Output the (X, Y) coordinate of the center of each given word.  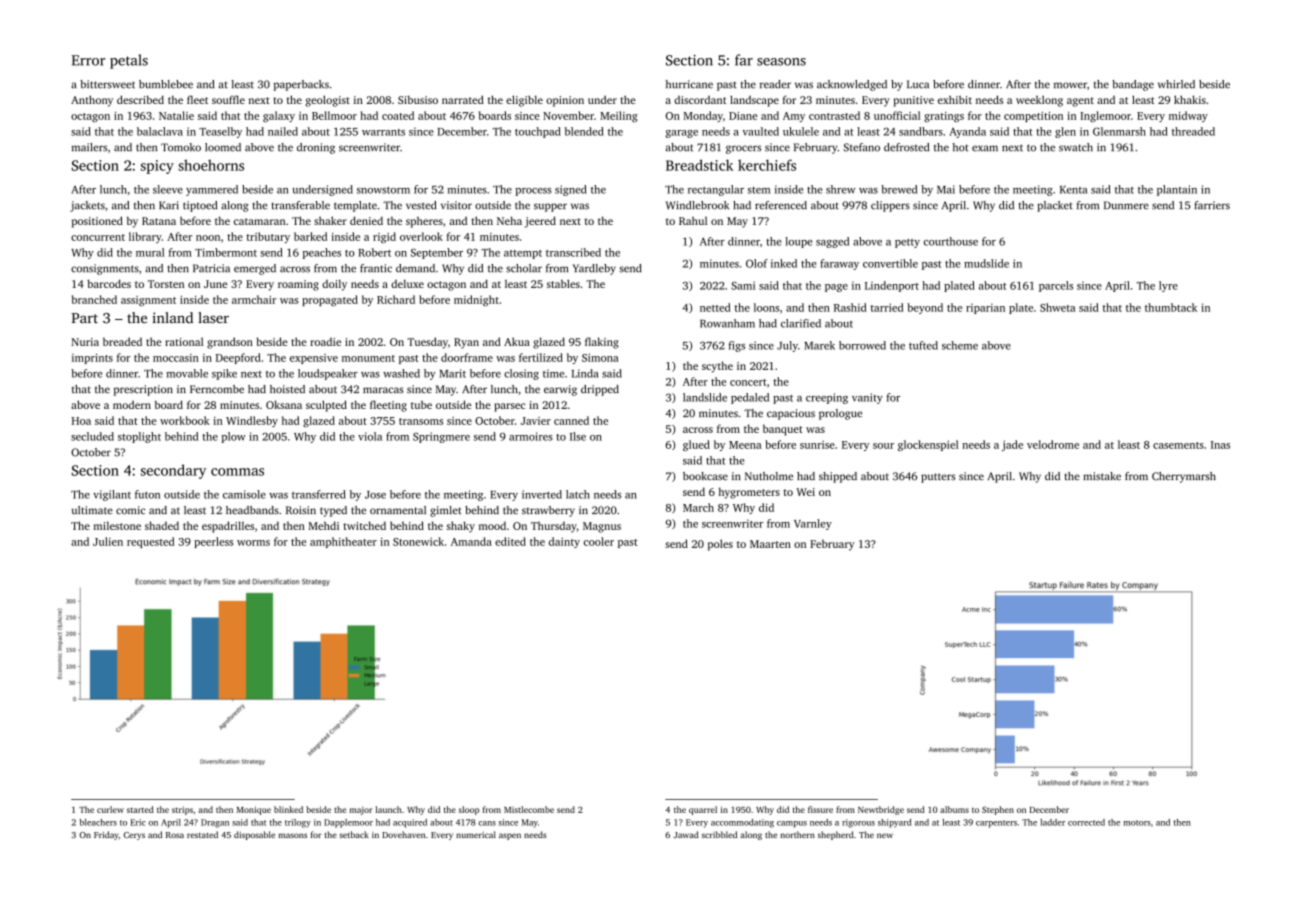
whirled (1176, 84)
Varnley (813, 524)
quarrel (703, 810)
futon (147, 494)
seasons (781, 62)
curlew (110, 809)
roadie (325, 342)
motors (1137, 823)
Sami (743, 285)
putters (938, 478)
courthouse (951, 241)
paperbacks (301, 85)
